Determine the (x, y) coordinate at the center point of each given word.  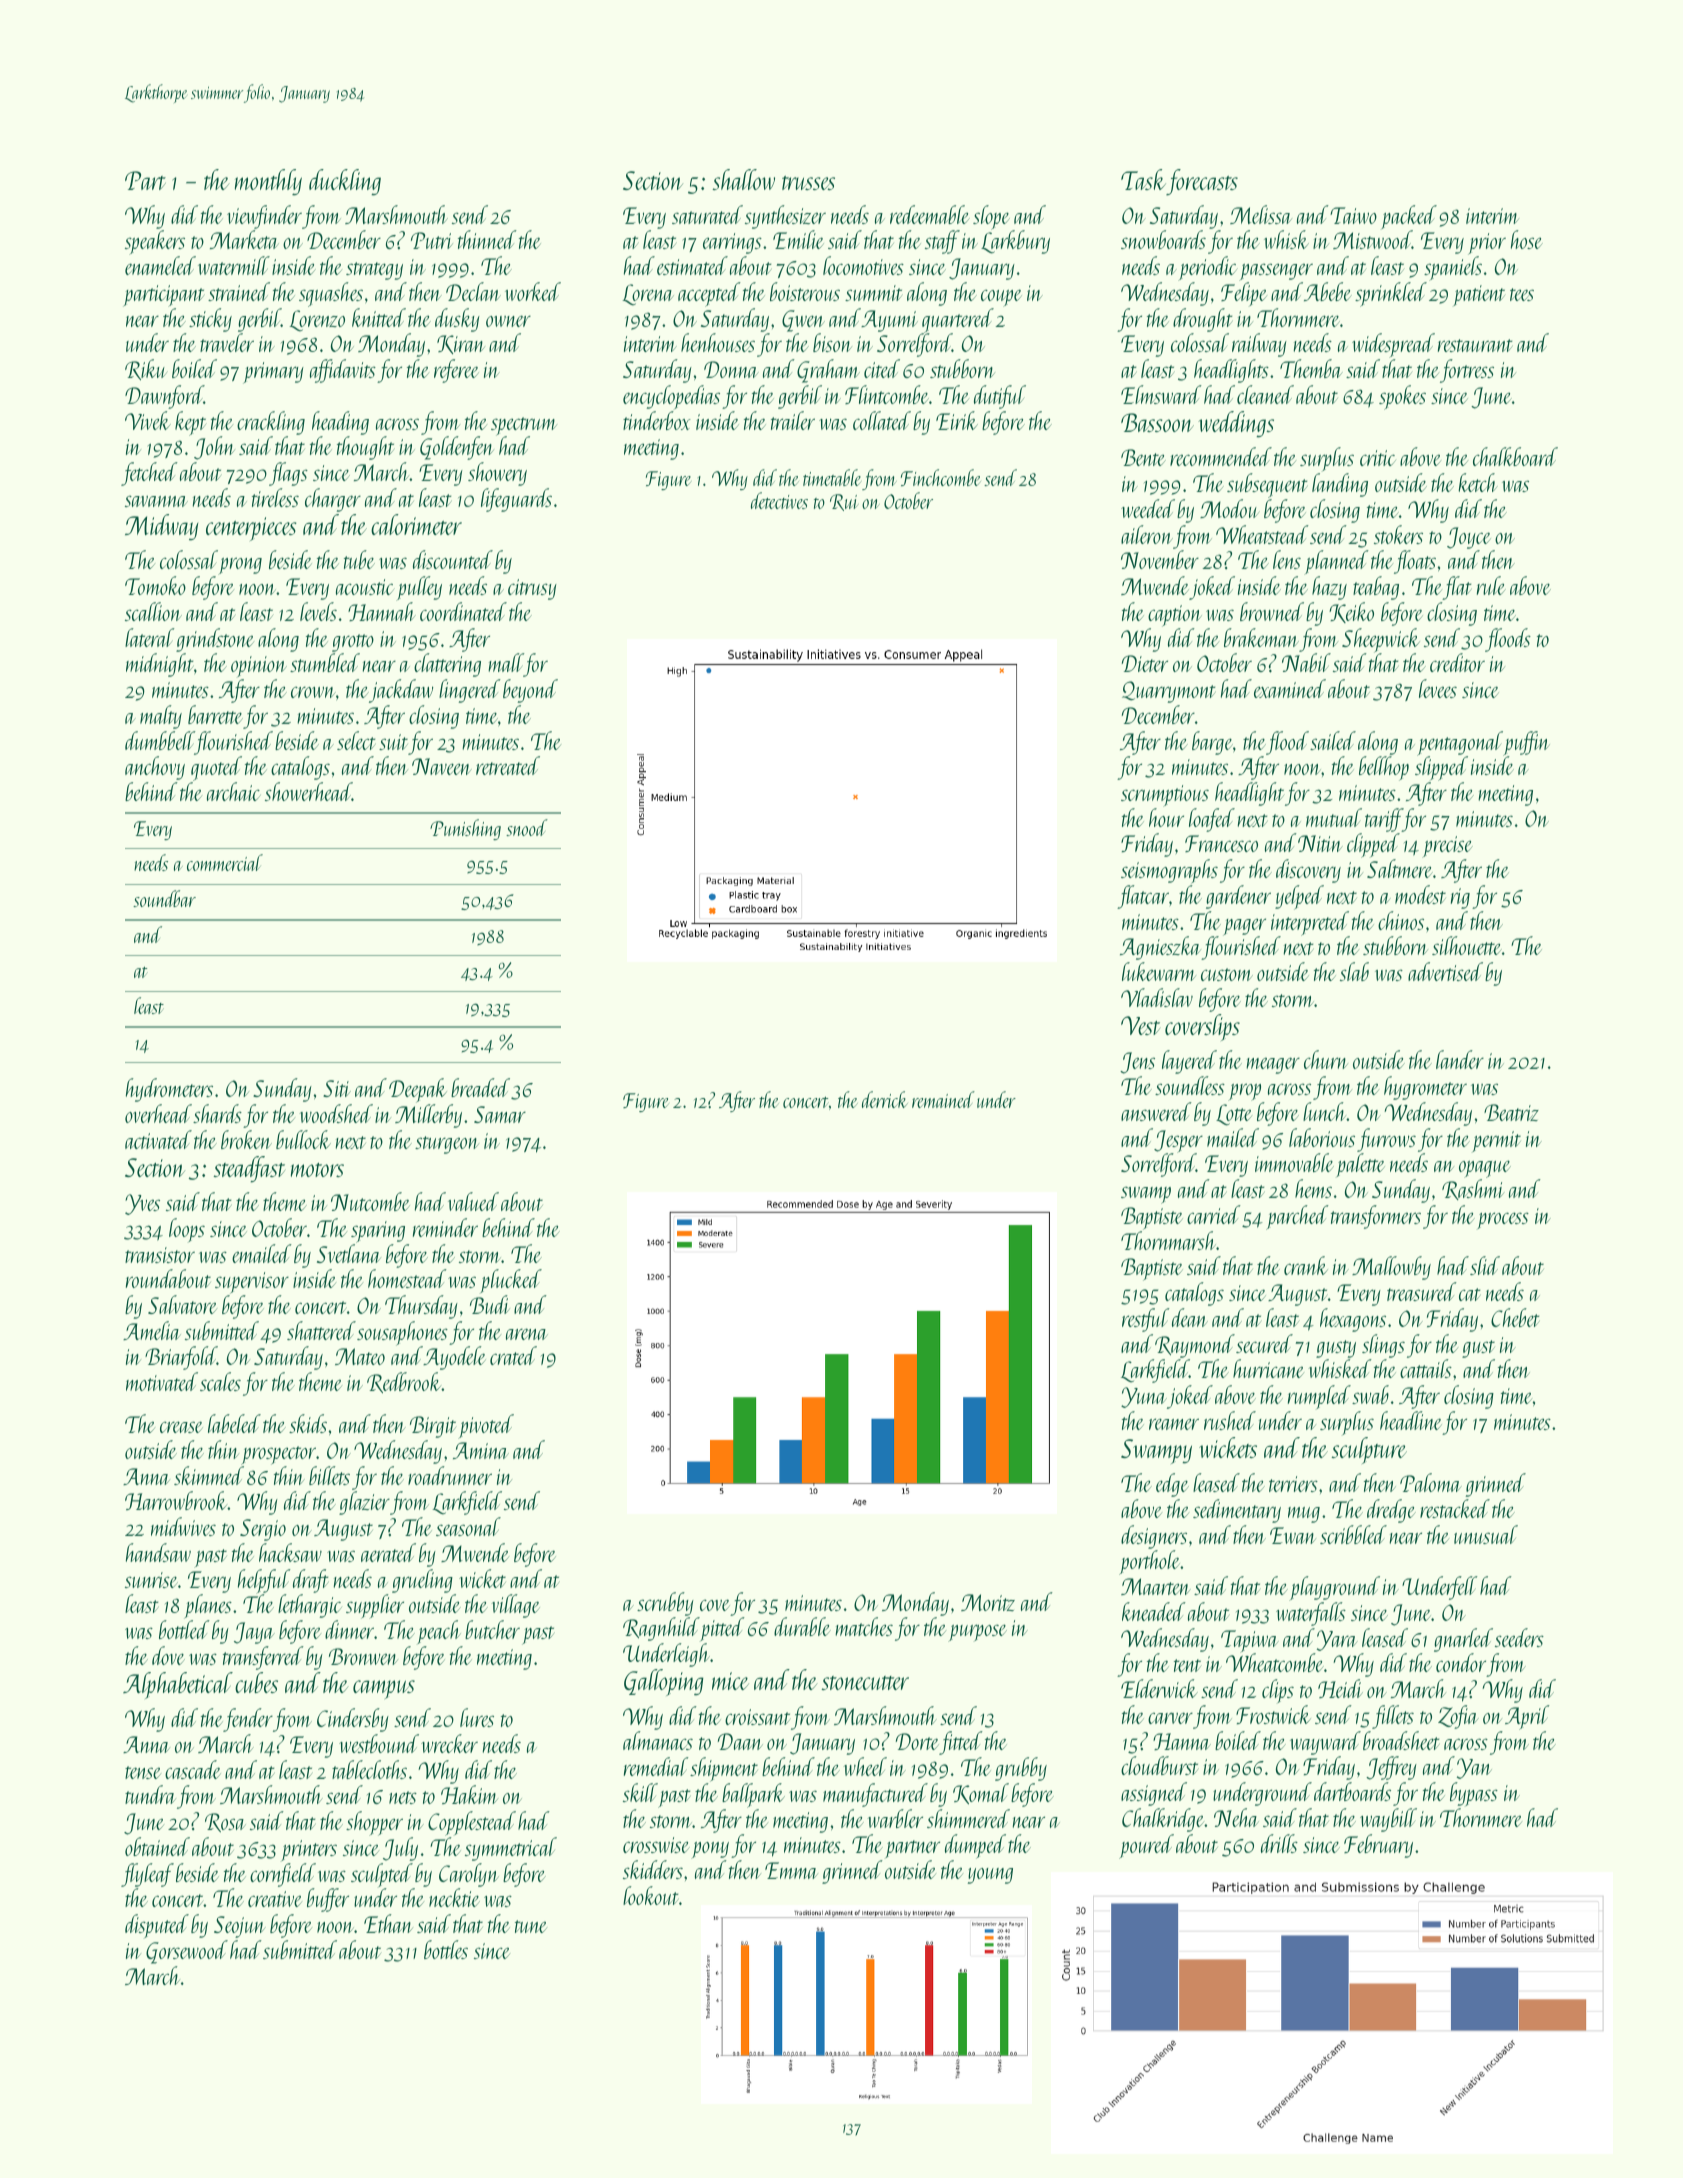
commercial (225, 862)
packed (1409, 218)
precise (1447, 847)
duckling (345, 182)
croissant (758, 1717)
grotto (353, 643)
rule (1491, 585)
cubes (256, 1682)
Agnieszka (1161, 948)
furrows (1386, 1140)
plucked (511, 1281)
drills (1279, 1843)
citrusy (532, 589)
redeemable (930, 214)
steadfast (249, 1169)
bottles (446, 1949)
